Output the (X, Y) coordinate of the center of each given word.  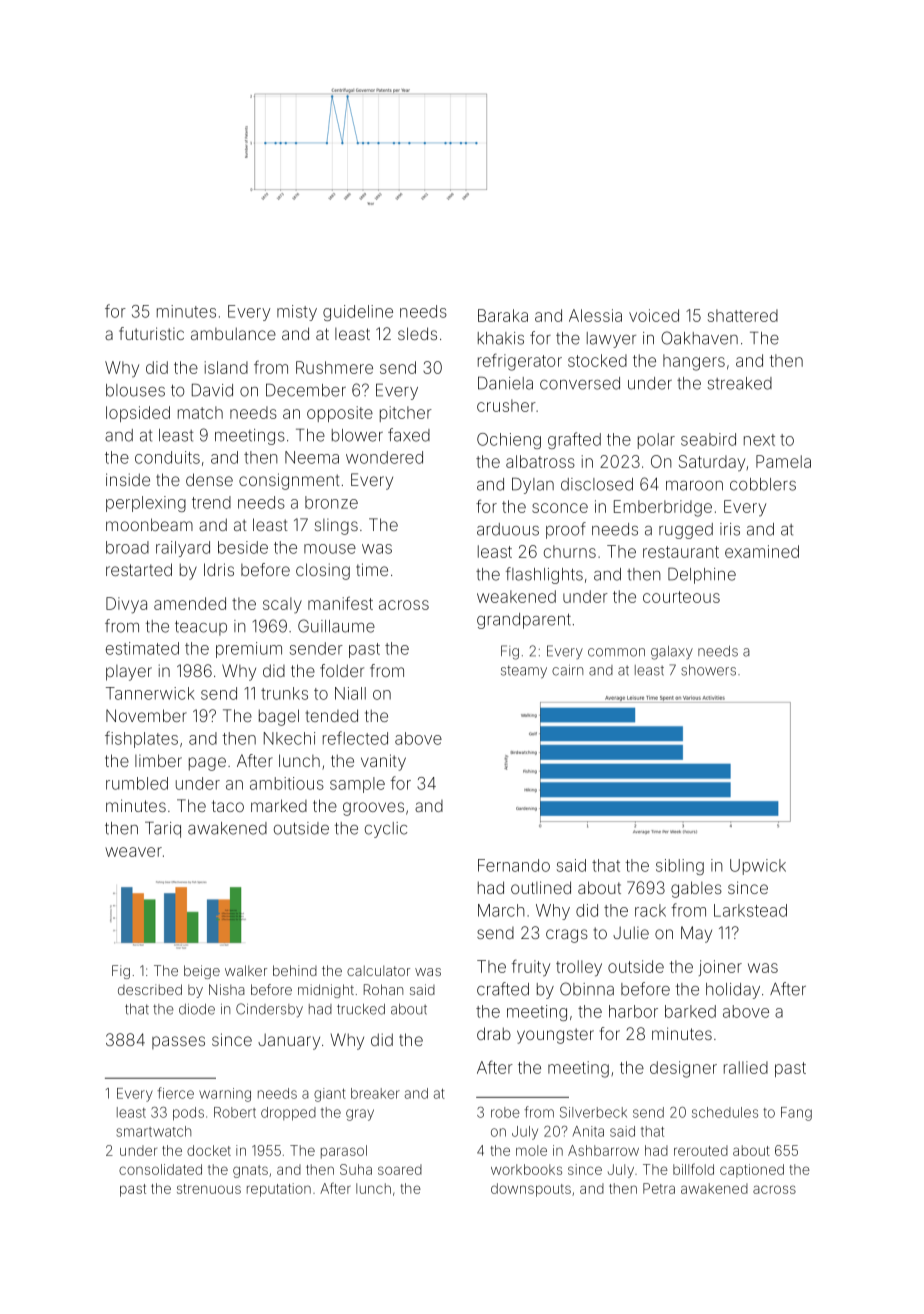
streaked (739, 383)
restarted (139, 569)
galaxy (672, 653)
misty (297, 313)
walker (246, 970)
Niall (350, 693)
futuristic (151, 333)
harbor (633, 1011)
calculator (378, 970)
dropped (288, 1114)
